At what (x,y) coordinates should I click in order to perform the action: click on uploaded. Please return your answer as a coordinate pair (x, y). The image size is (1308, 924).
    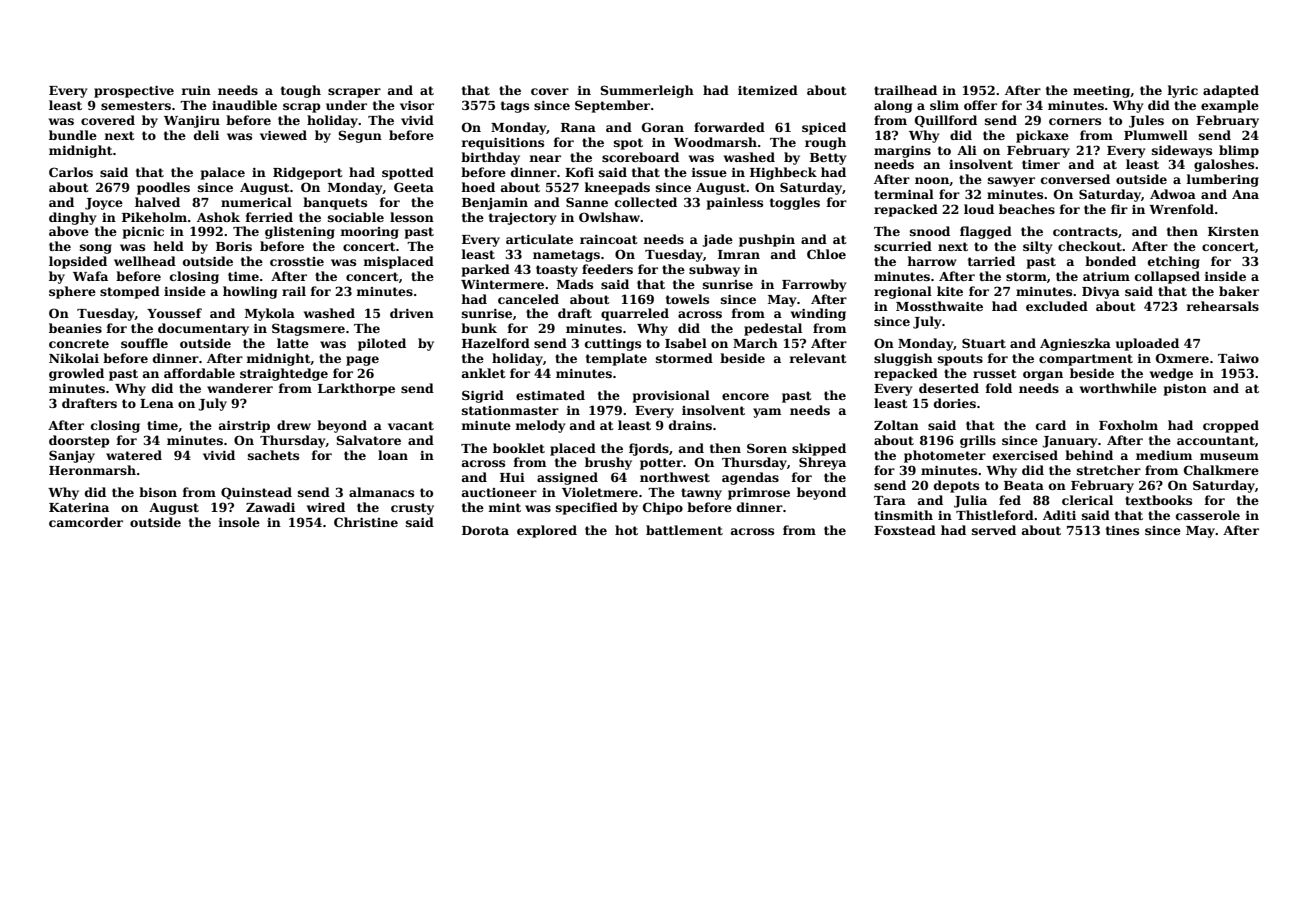
    Looking at the image, I should click on (1147, 344).
